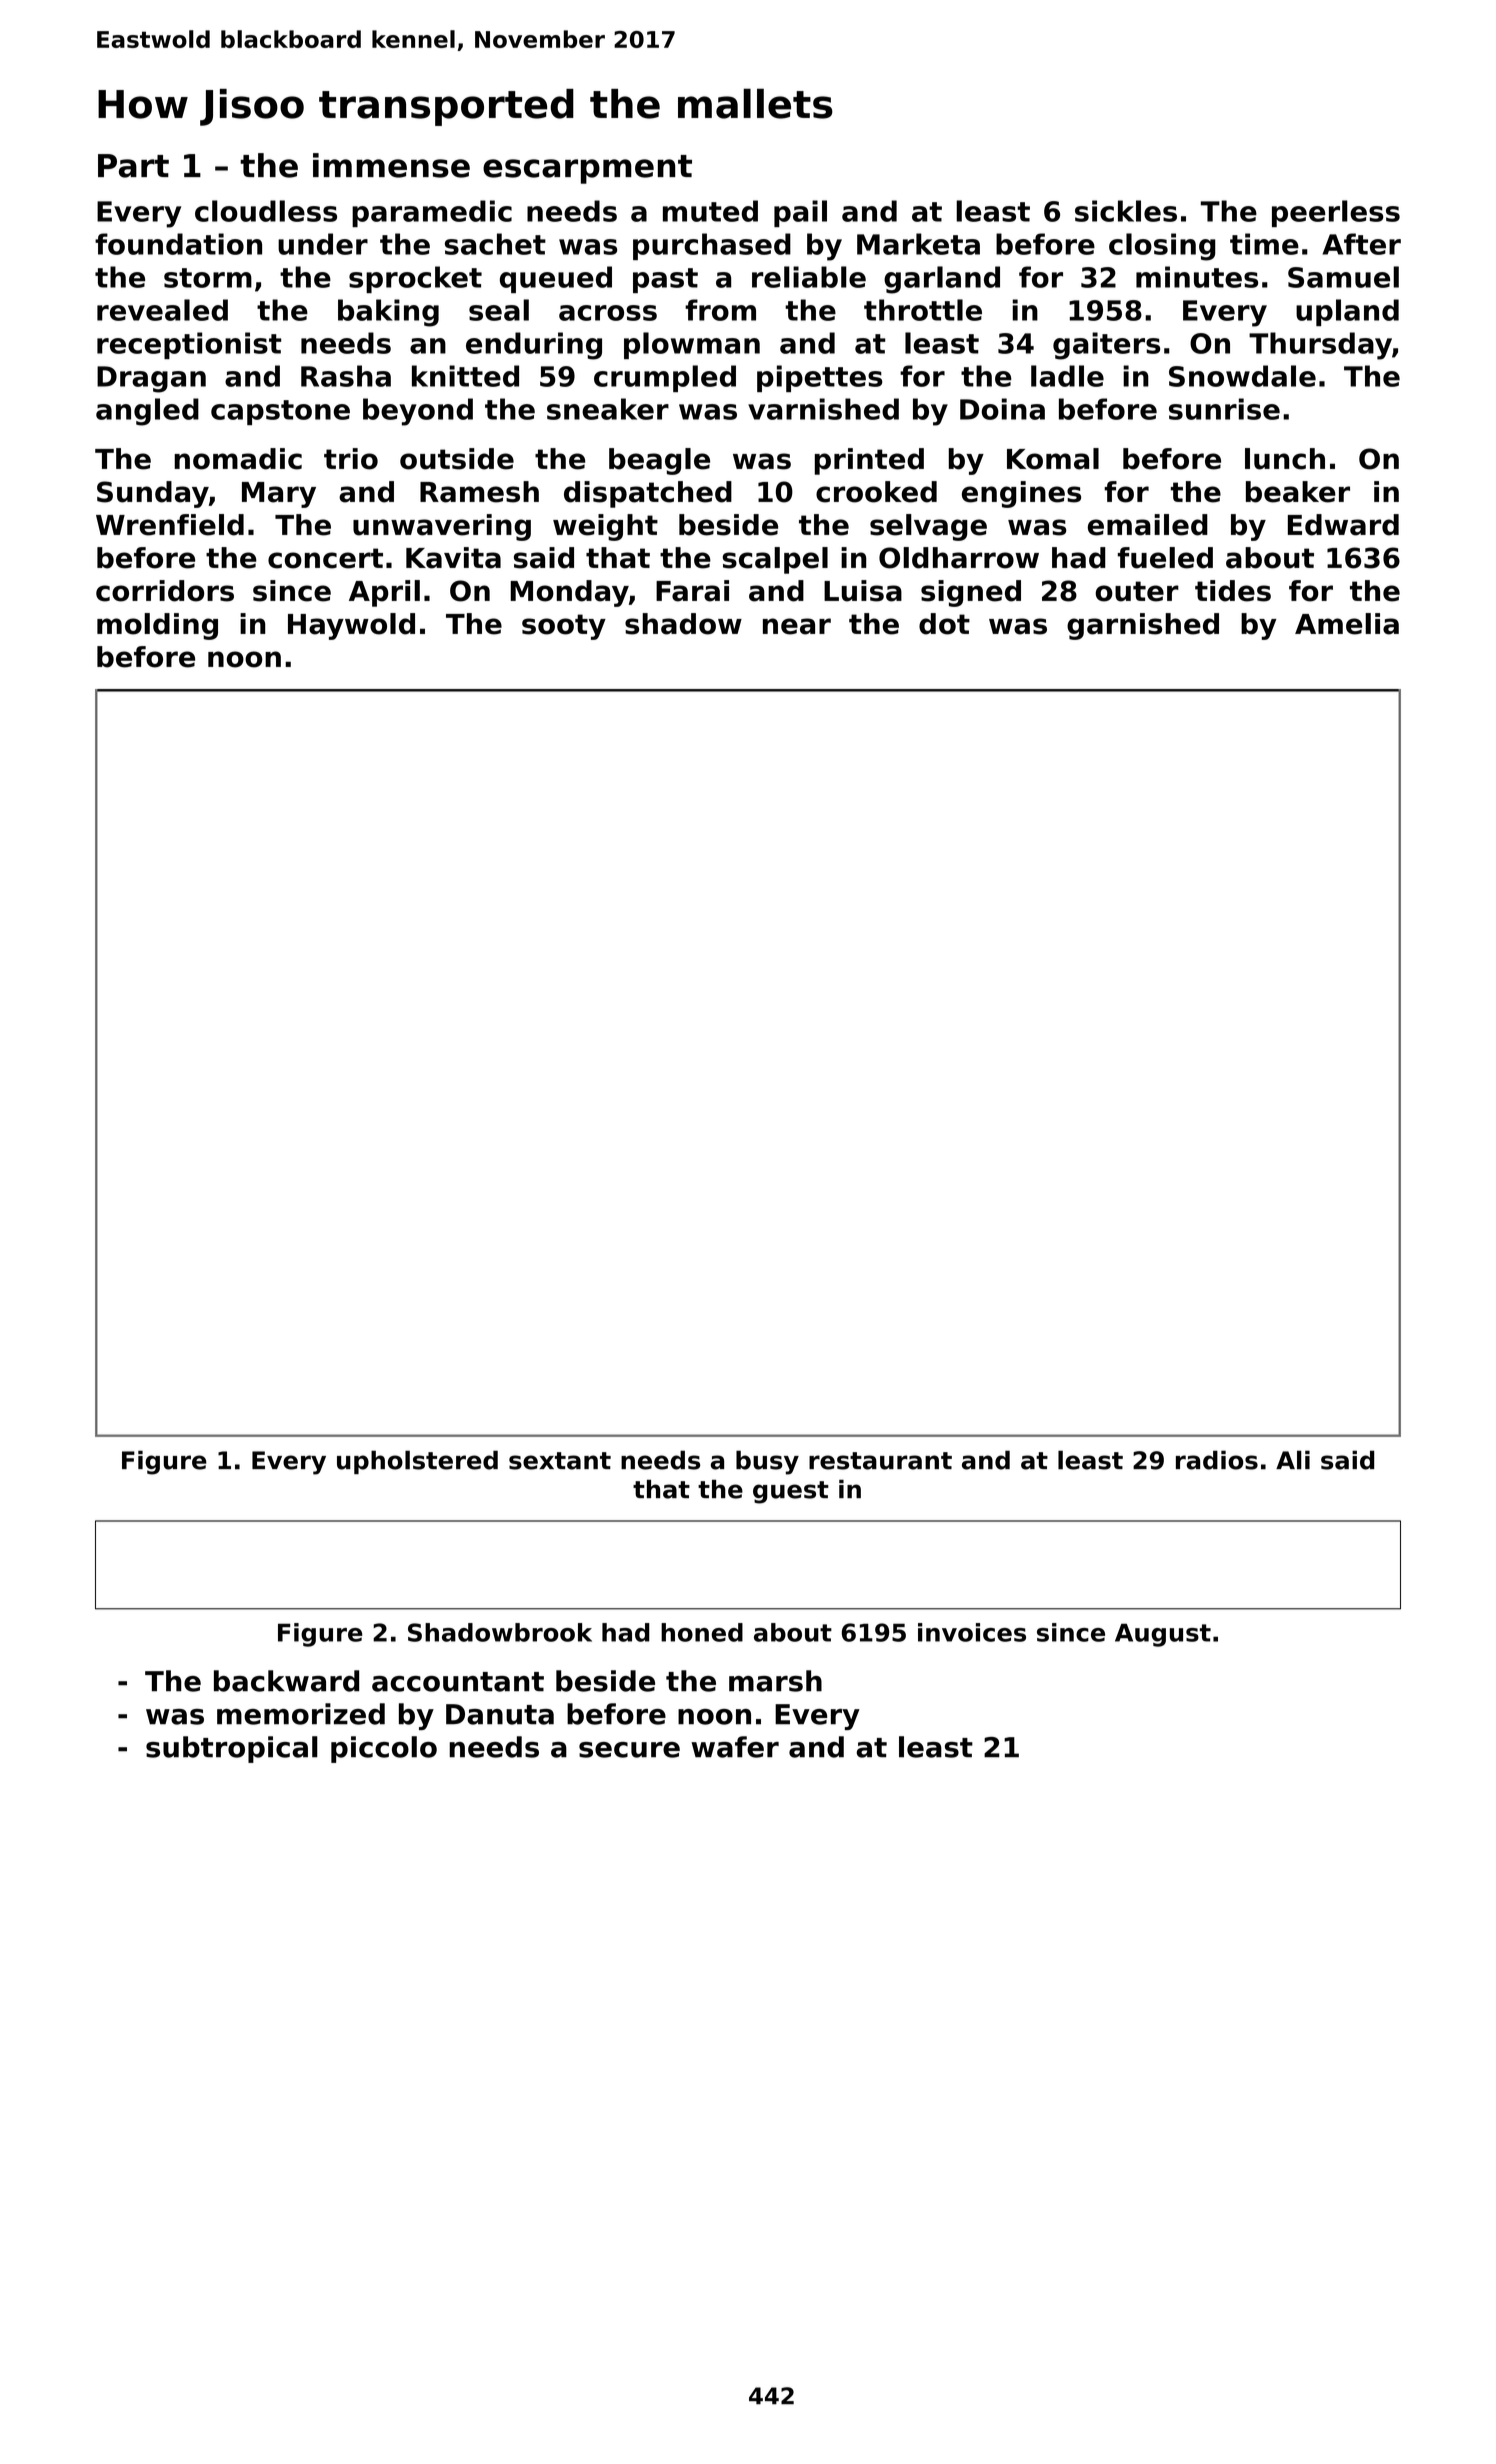 The width and height of the page is (1496, 2464). What do you see at coordinates (1347, 624) in the page?
I see `Amelia` at bounding box center [1347, 624].
